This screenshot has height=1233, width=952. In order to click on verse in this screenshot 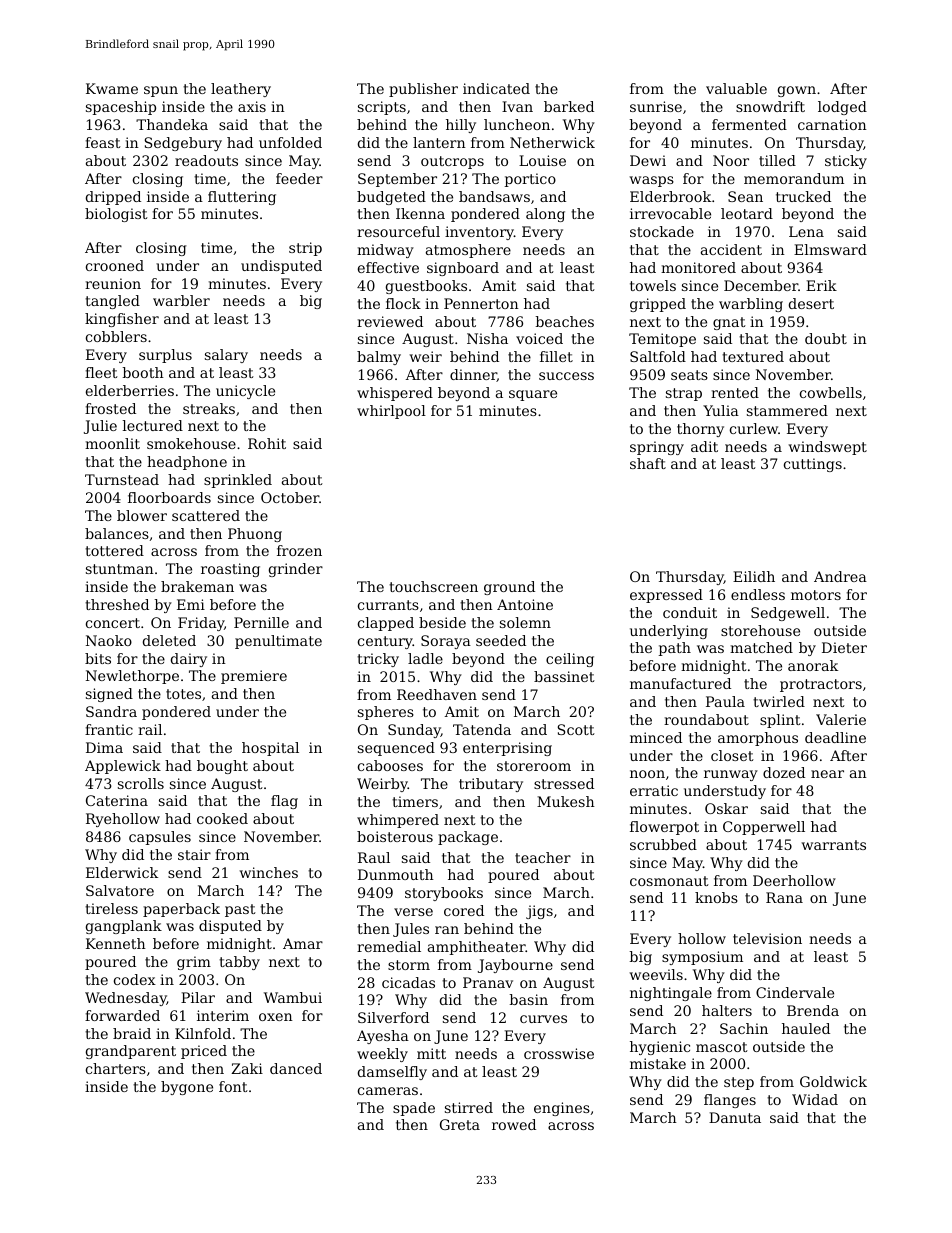, I will do `click(413, 912)`.
